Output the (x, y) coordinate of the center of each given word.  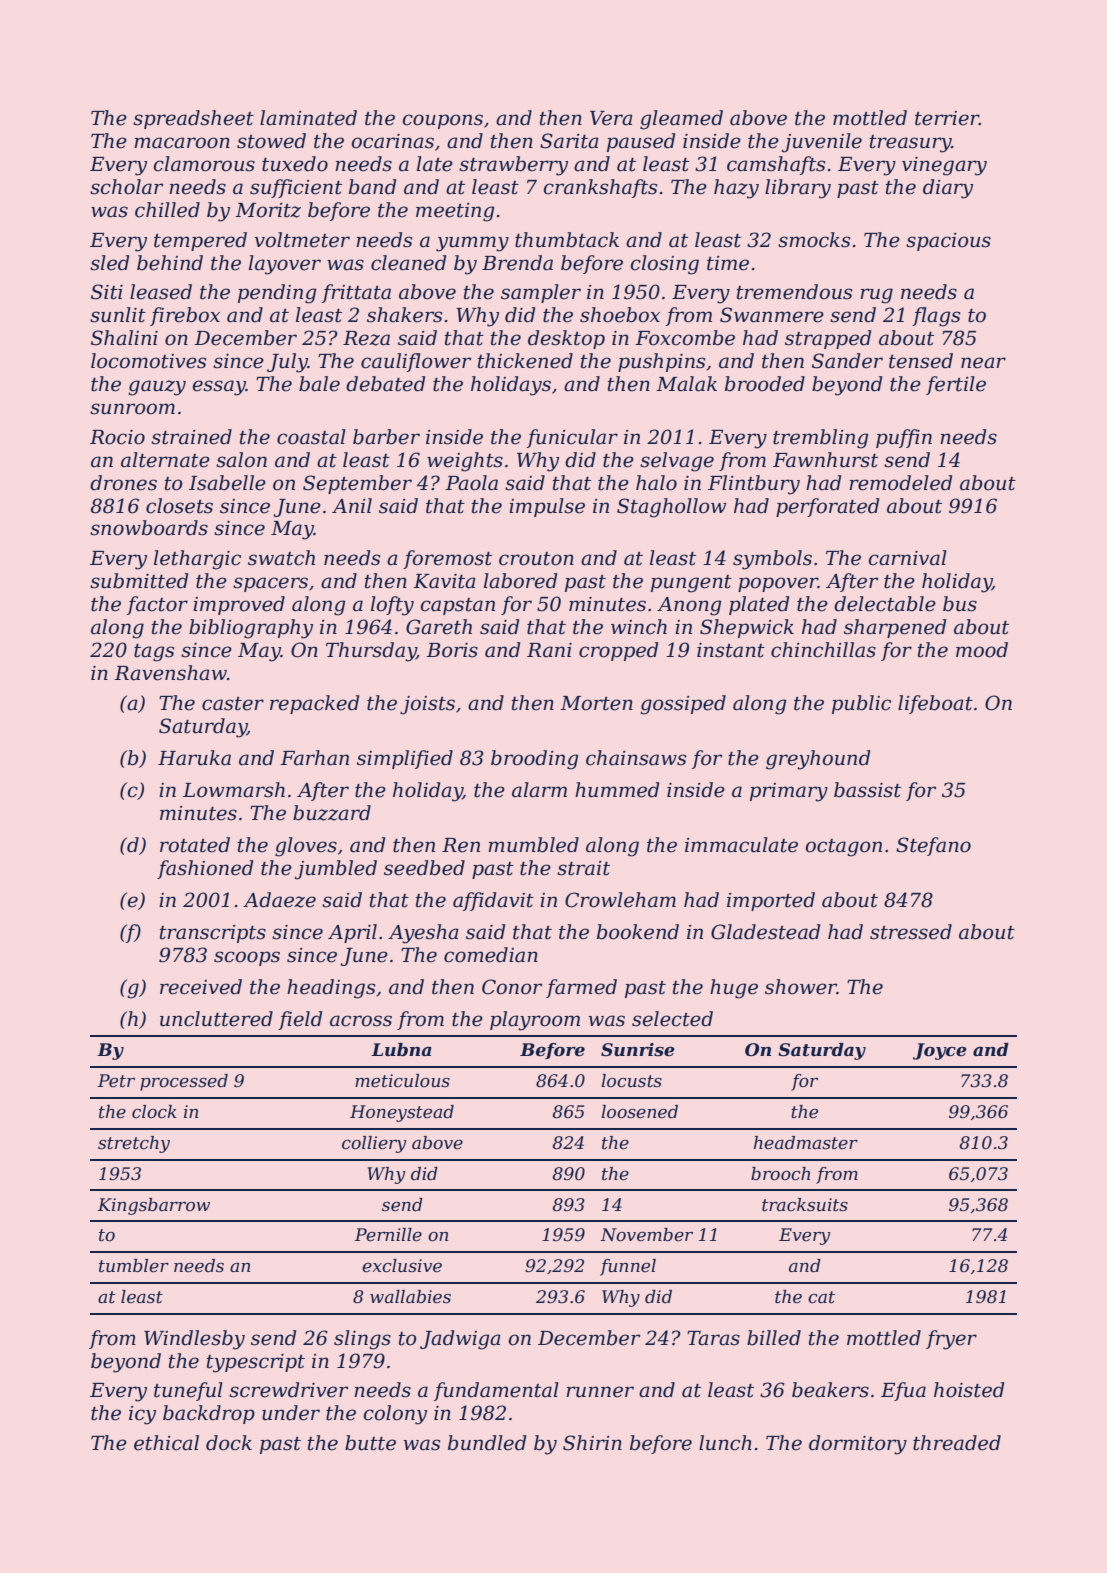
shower (801, 987)
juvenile (822, 143)
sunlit (118, 315)
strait (583, 868)
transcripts (212, 934)
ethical (166, 1443)
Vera (611, 118)
